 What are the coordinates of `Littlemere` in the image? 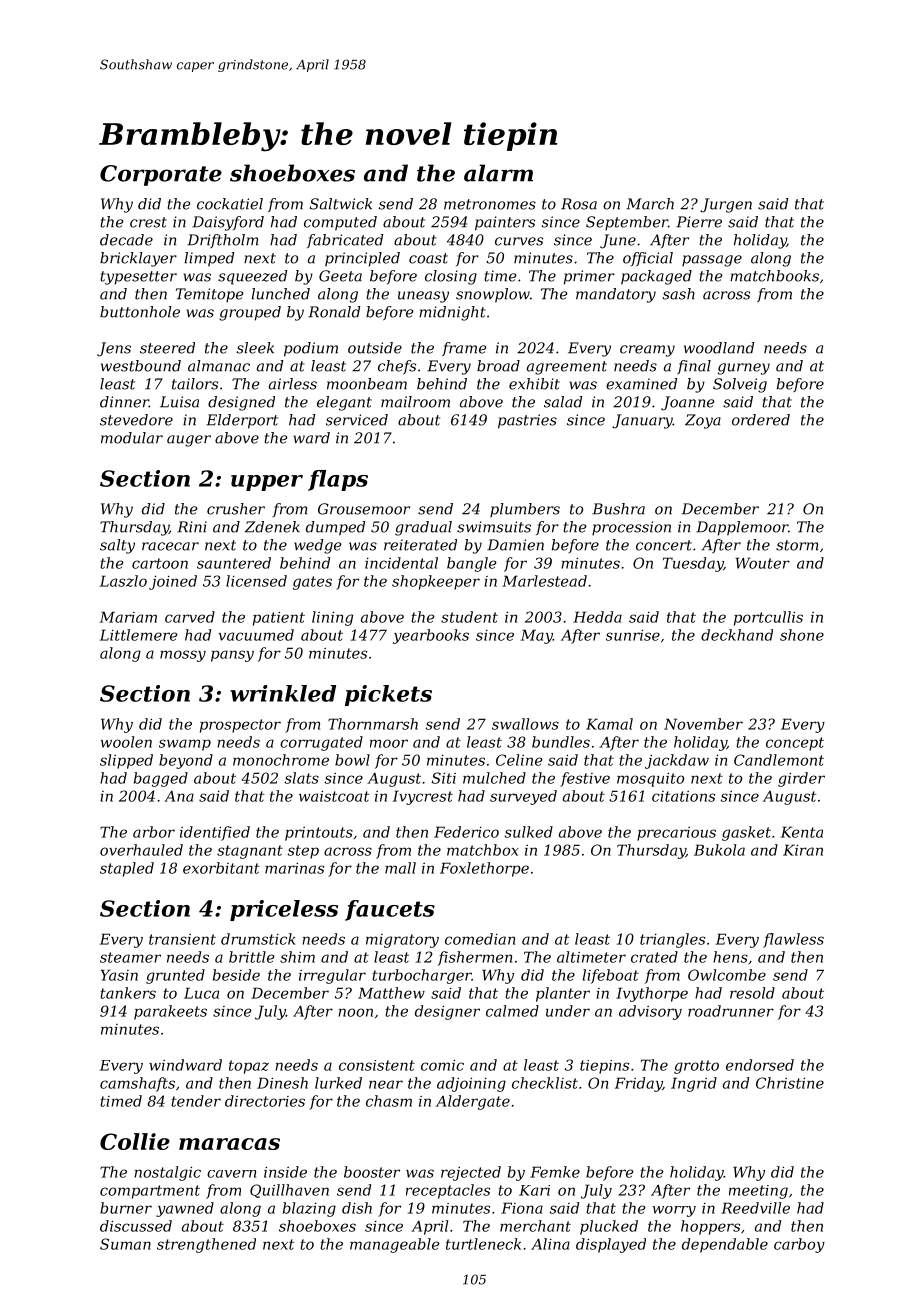 It's located at (139, 635).
